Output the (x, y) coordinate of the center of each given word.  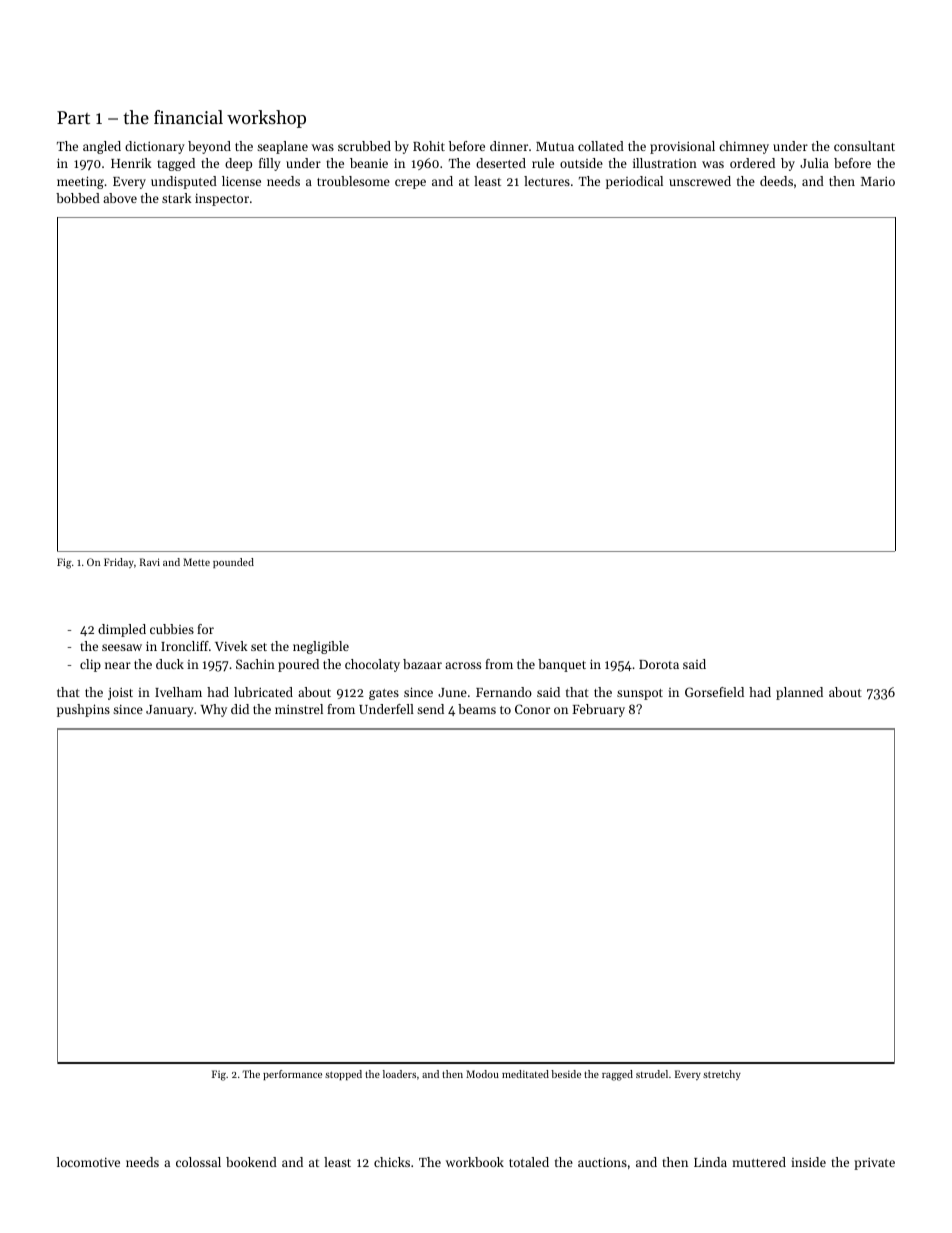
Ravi (150, 562)
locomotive (88, 1162)
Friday (119, 563)
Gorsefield (714, 692)
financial (188, 117)
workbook (475, 1162)
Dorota (659, 664)
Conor (532, 709)
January (170, 711)
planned (799, 693)
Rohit (429, 146)
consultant (864, 146)
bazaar (422, 664)
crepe (410, 184)
